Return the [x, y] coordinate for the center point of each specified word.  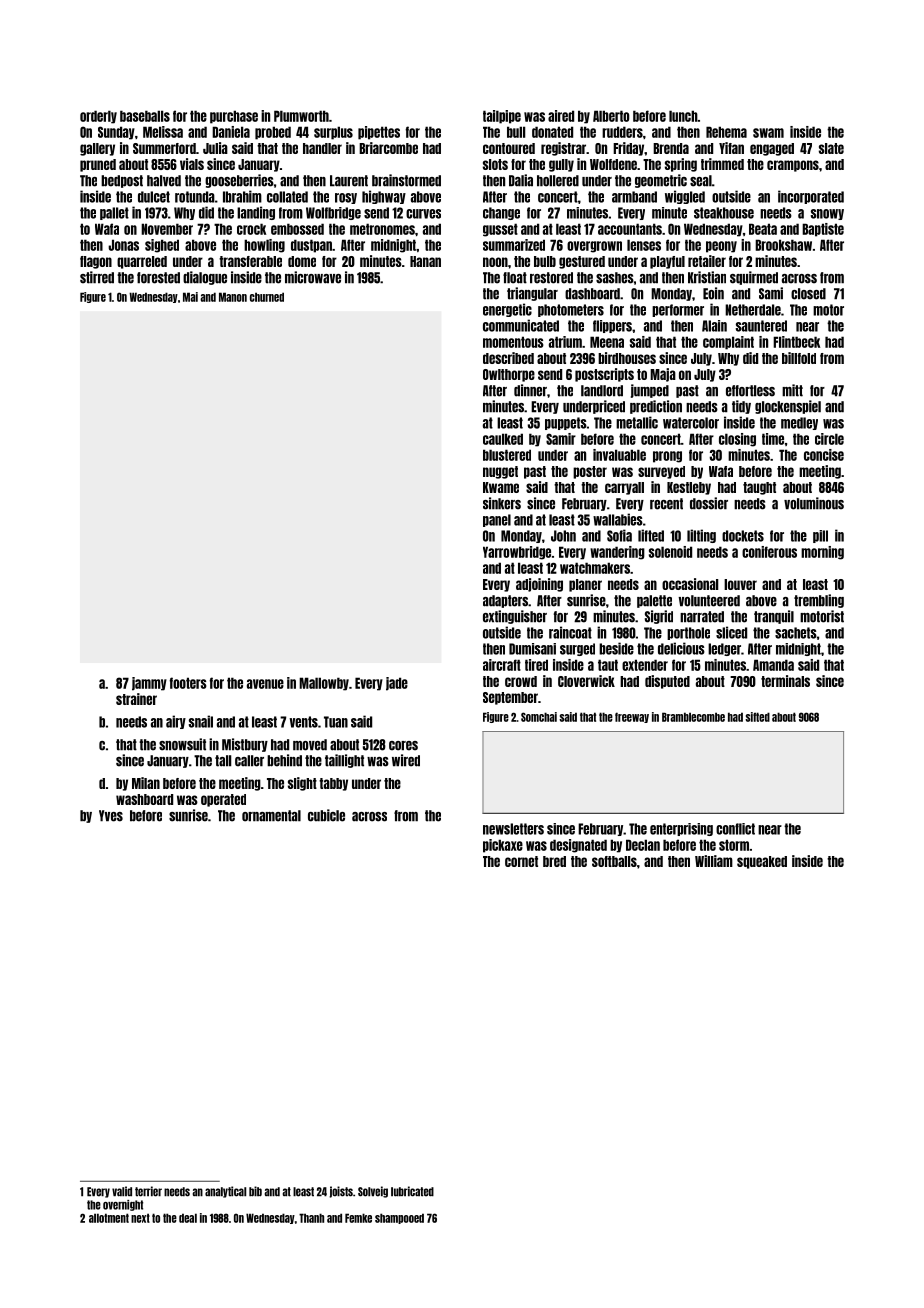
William [714, 861]
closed [808, 294]
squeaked [762, 862]
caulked [503, 439]
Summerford [164, 148]
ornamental [271, 816]
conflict [735, 829]
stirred [97, 277]
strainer [136, 699]
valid [122, 1191]
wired [406, 760]
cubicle [326, 815]
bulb [545, 261]
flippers [612, 326]
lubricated [412, 1191]
